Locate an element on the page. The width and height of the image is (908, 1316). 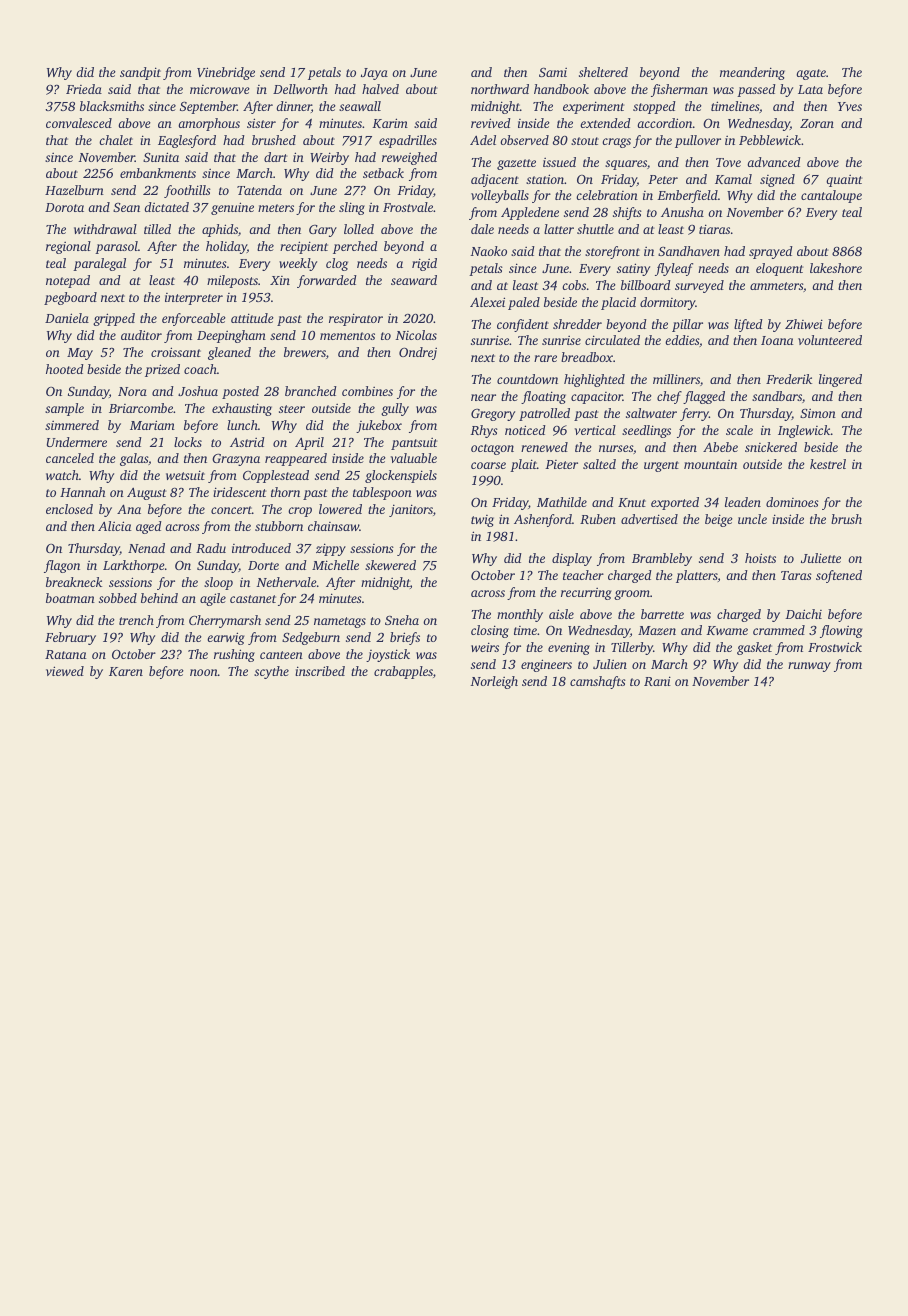
flowing is located at coordinates (841, 631).
